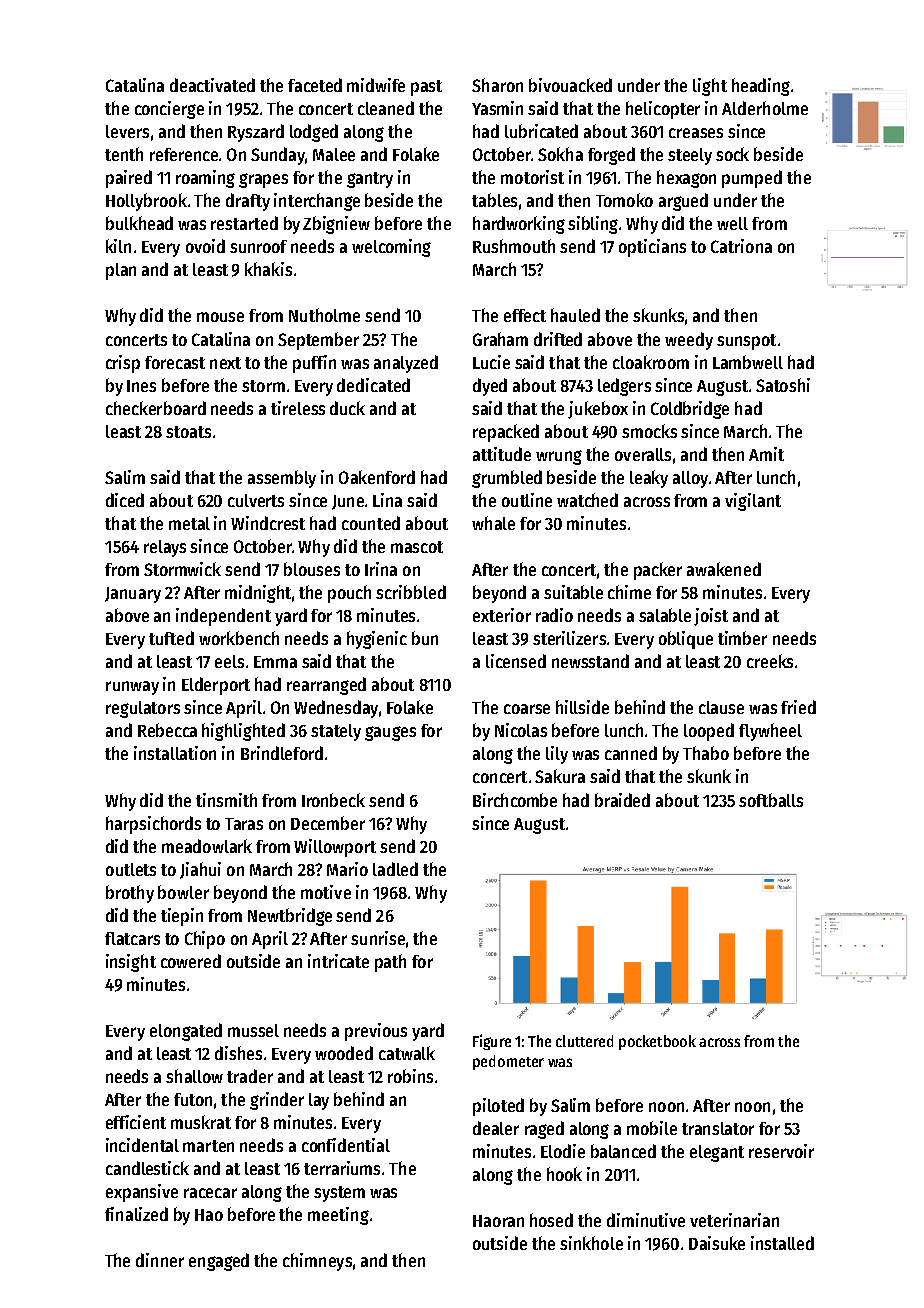  Describe the element at coordinates (560, 154) in the screenshot. I see `Sokha` at that location.
